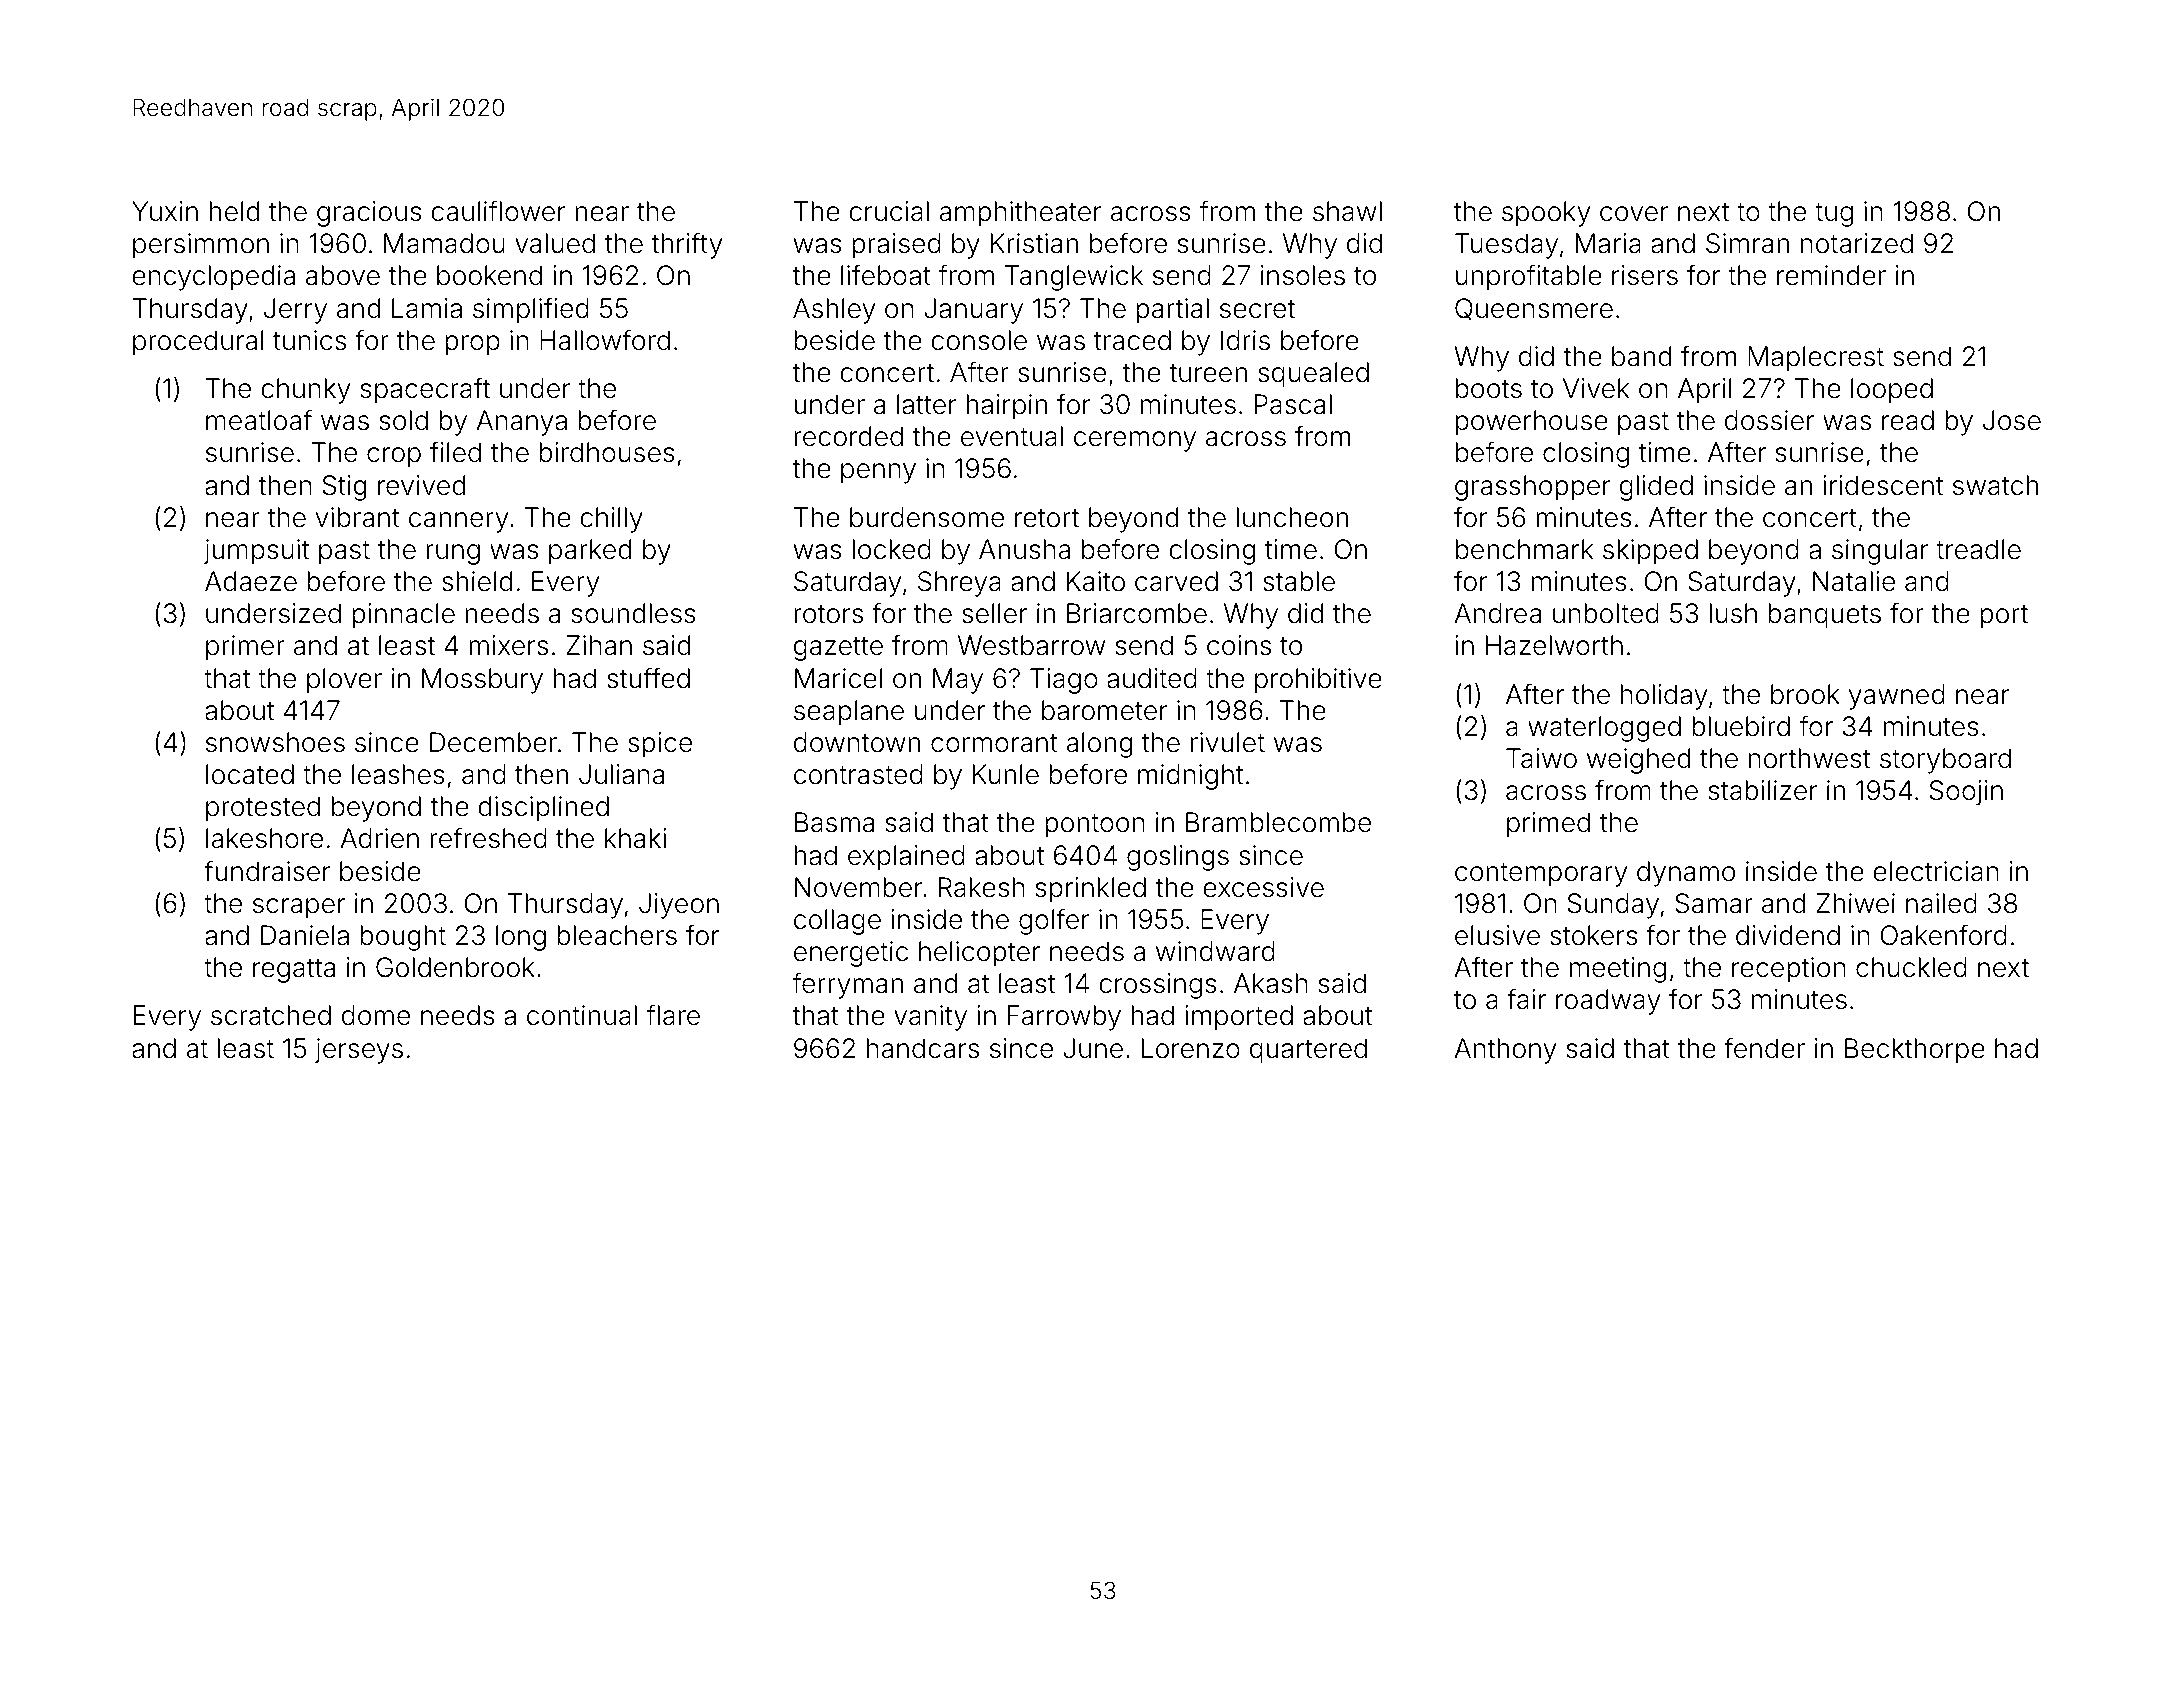  What do you see at coordinates (1638, 761) in the image?
I see `weighed` at bounding box center [1638, 761].
